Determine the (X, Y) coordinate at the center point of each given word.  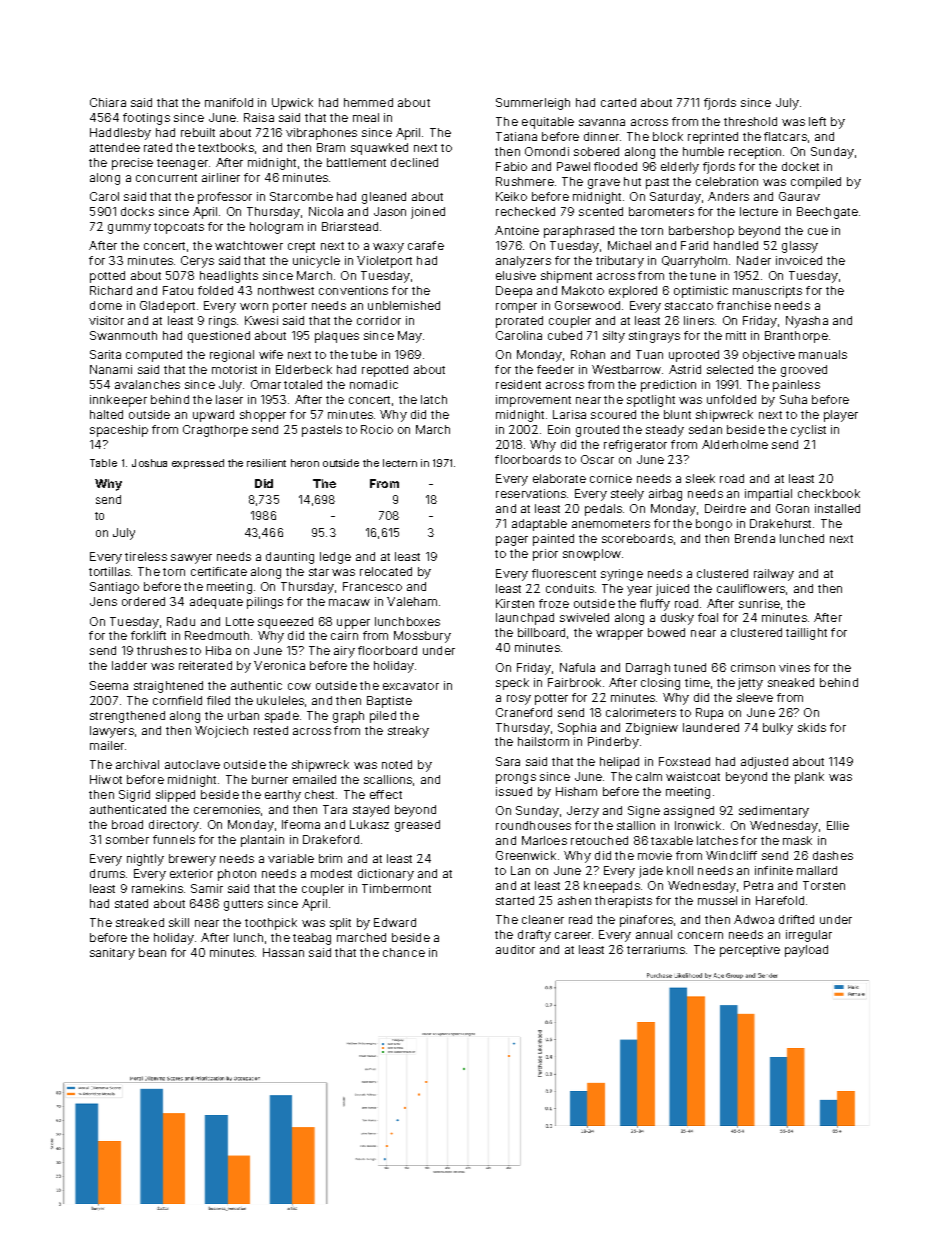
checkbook (829, 493)
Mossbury (422, 637)
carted (618, 102)
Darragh (648, 669)
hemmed (368, 102)
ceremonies (227, 809)
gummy (129, 229)
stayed (371, 811)
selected (730, 369)
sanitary (112, 954)
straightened (168, 687)
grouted (597, 431)
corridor (379, 320)
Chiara (108, 102)
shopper (263, 416)
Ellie (838, 825)
